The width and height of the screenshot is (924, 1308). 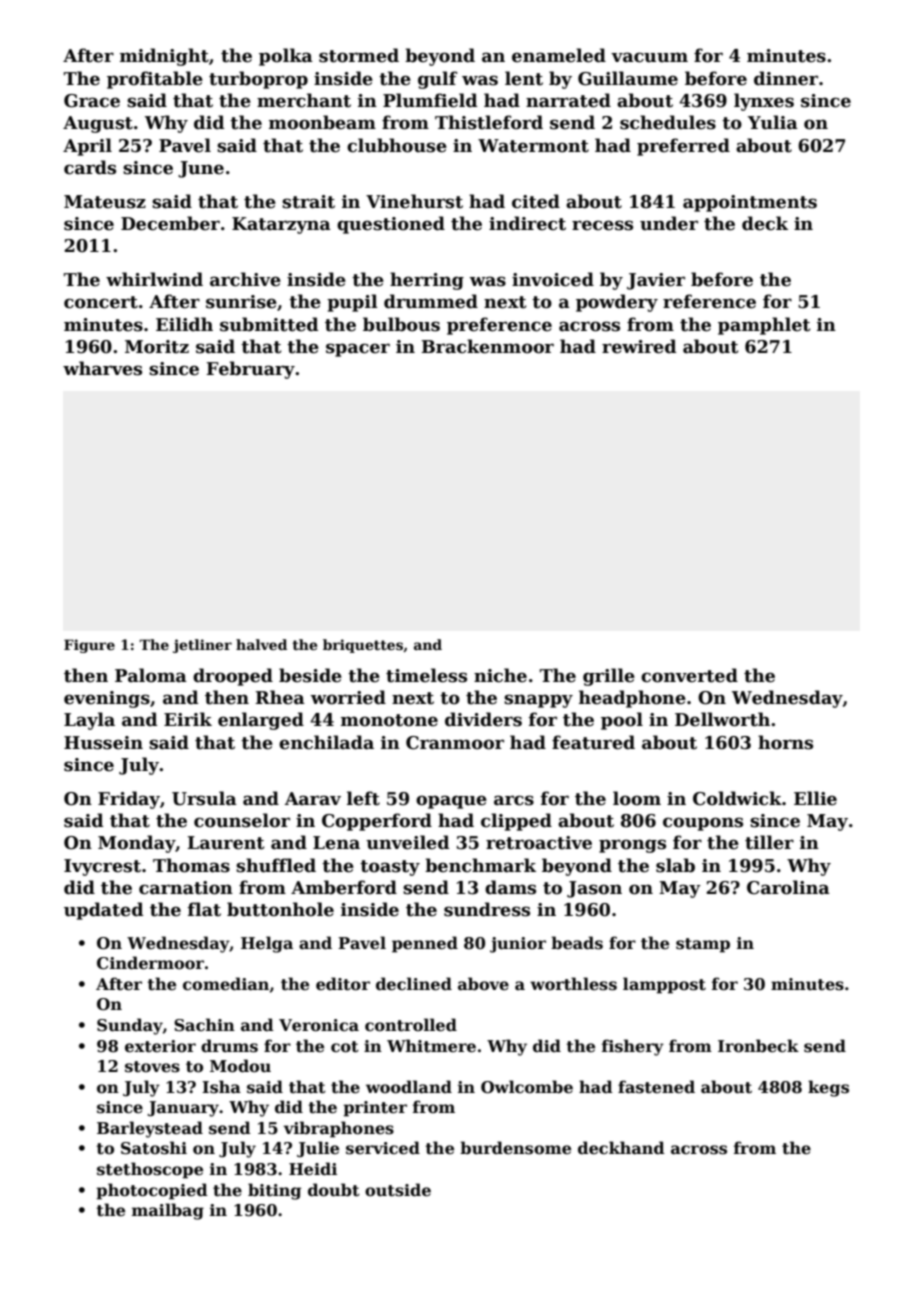 What do you see at coordinates (527, 1087) in the screenshot?
I see `Owlcombe` at bounding box center [527, 1087].
